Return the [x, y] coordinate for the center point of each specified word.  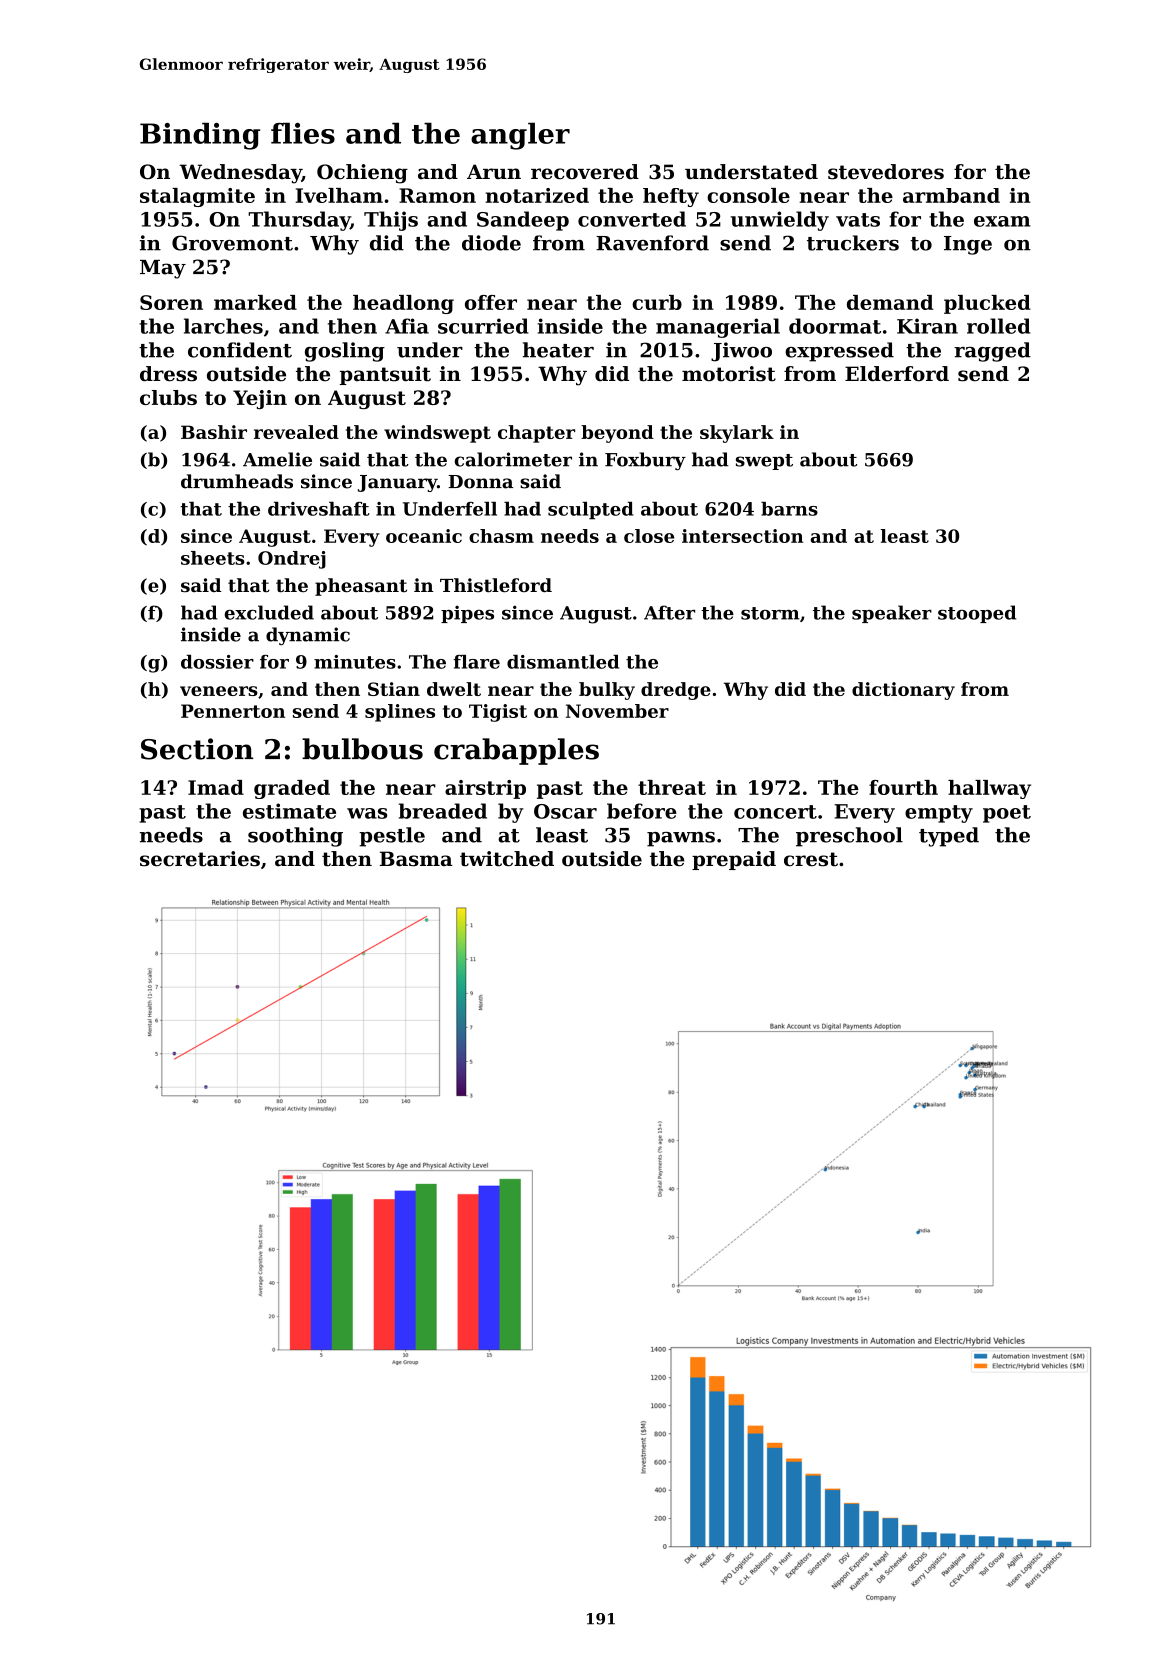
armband [951, 195]
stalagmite [197, 197]
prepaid [734, 860]
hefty [671, 197]
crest [811, 859]
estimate [289, 811]
